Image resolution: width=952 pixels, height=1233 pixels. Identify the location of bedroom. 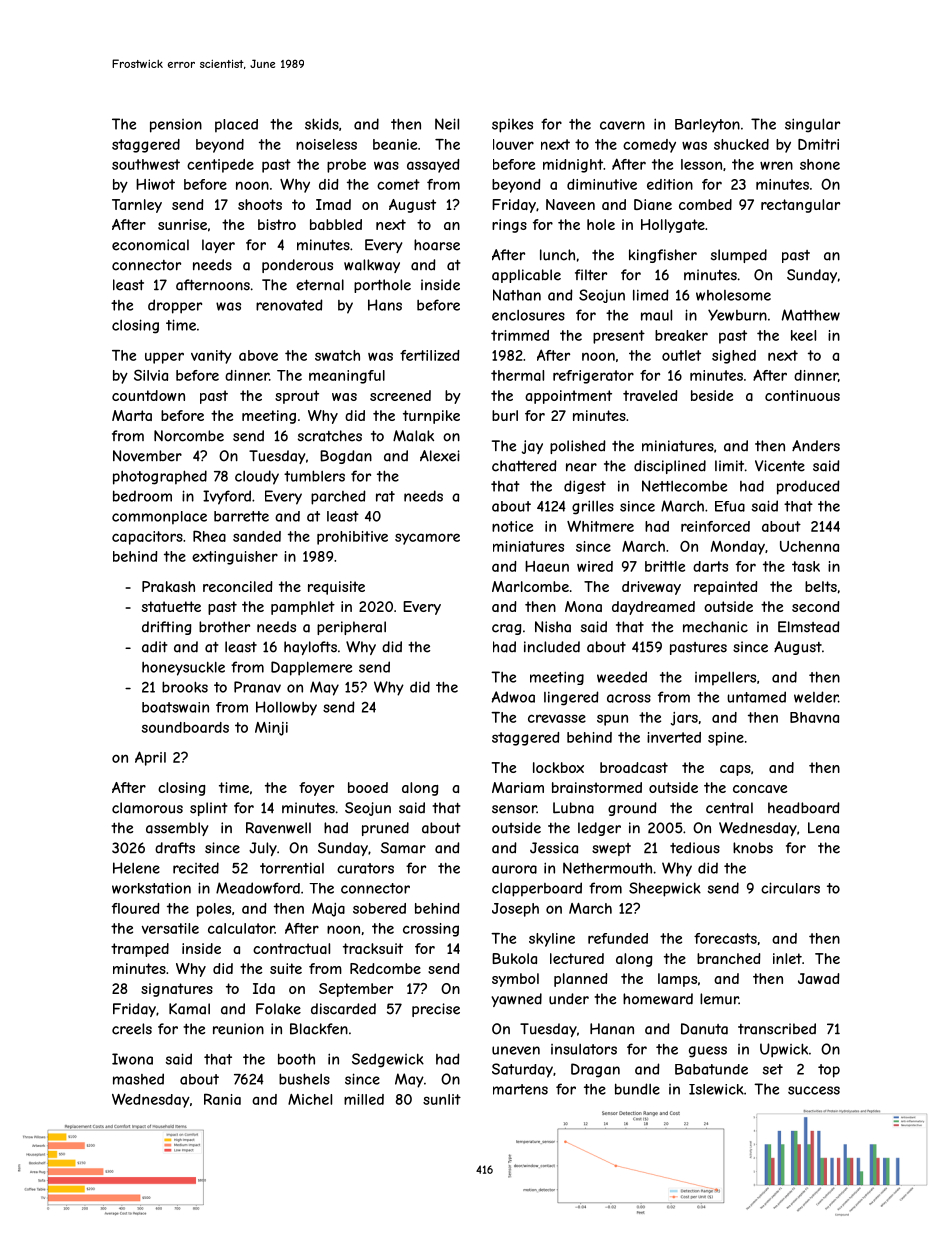
(142, 496).
